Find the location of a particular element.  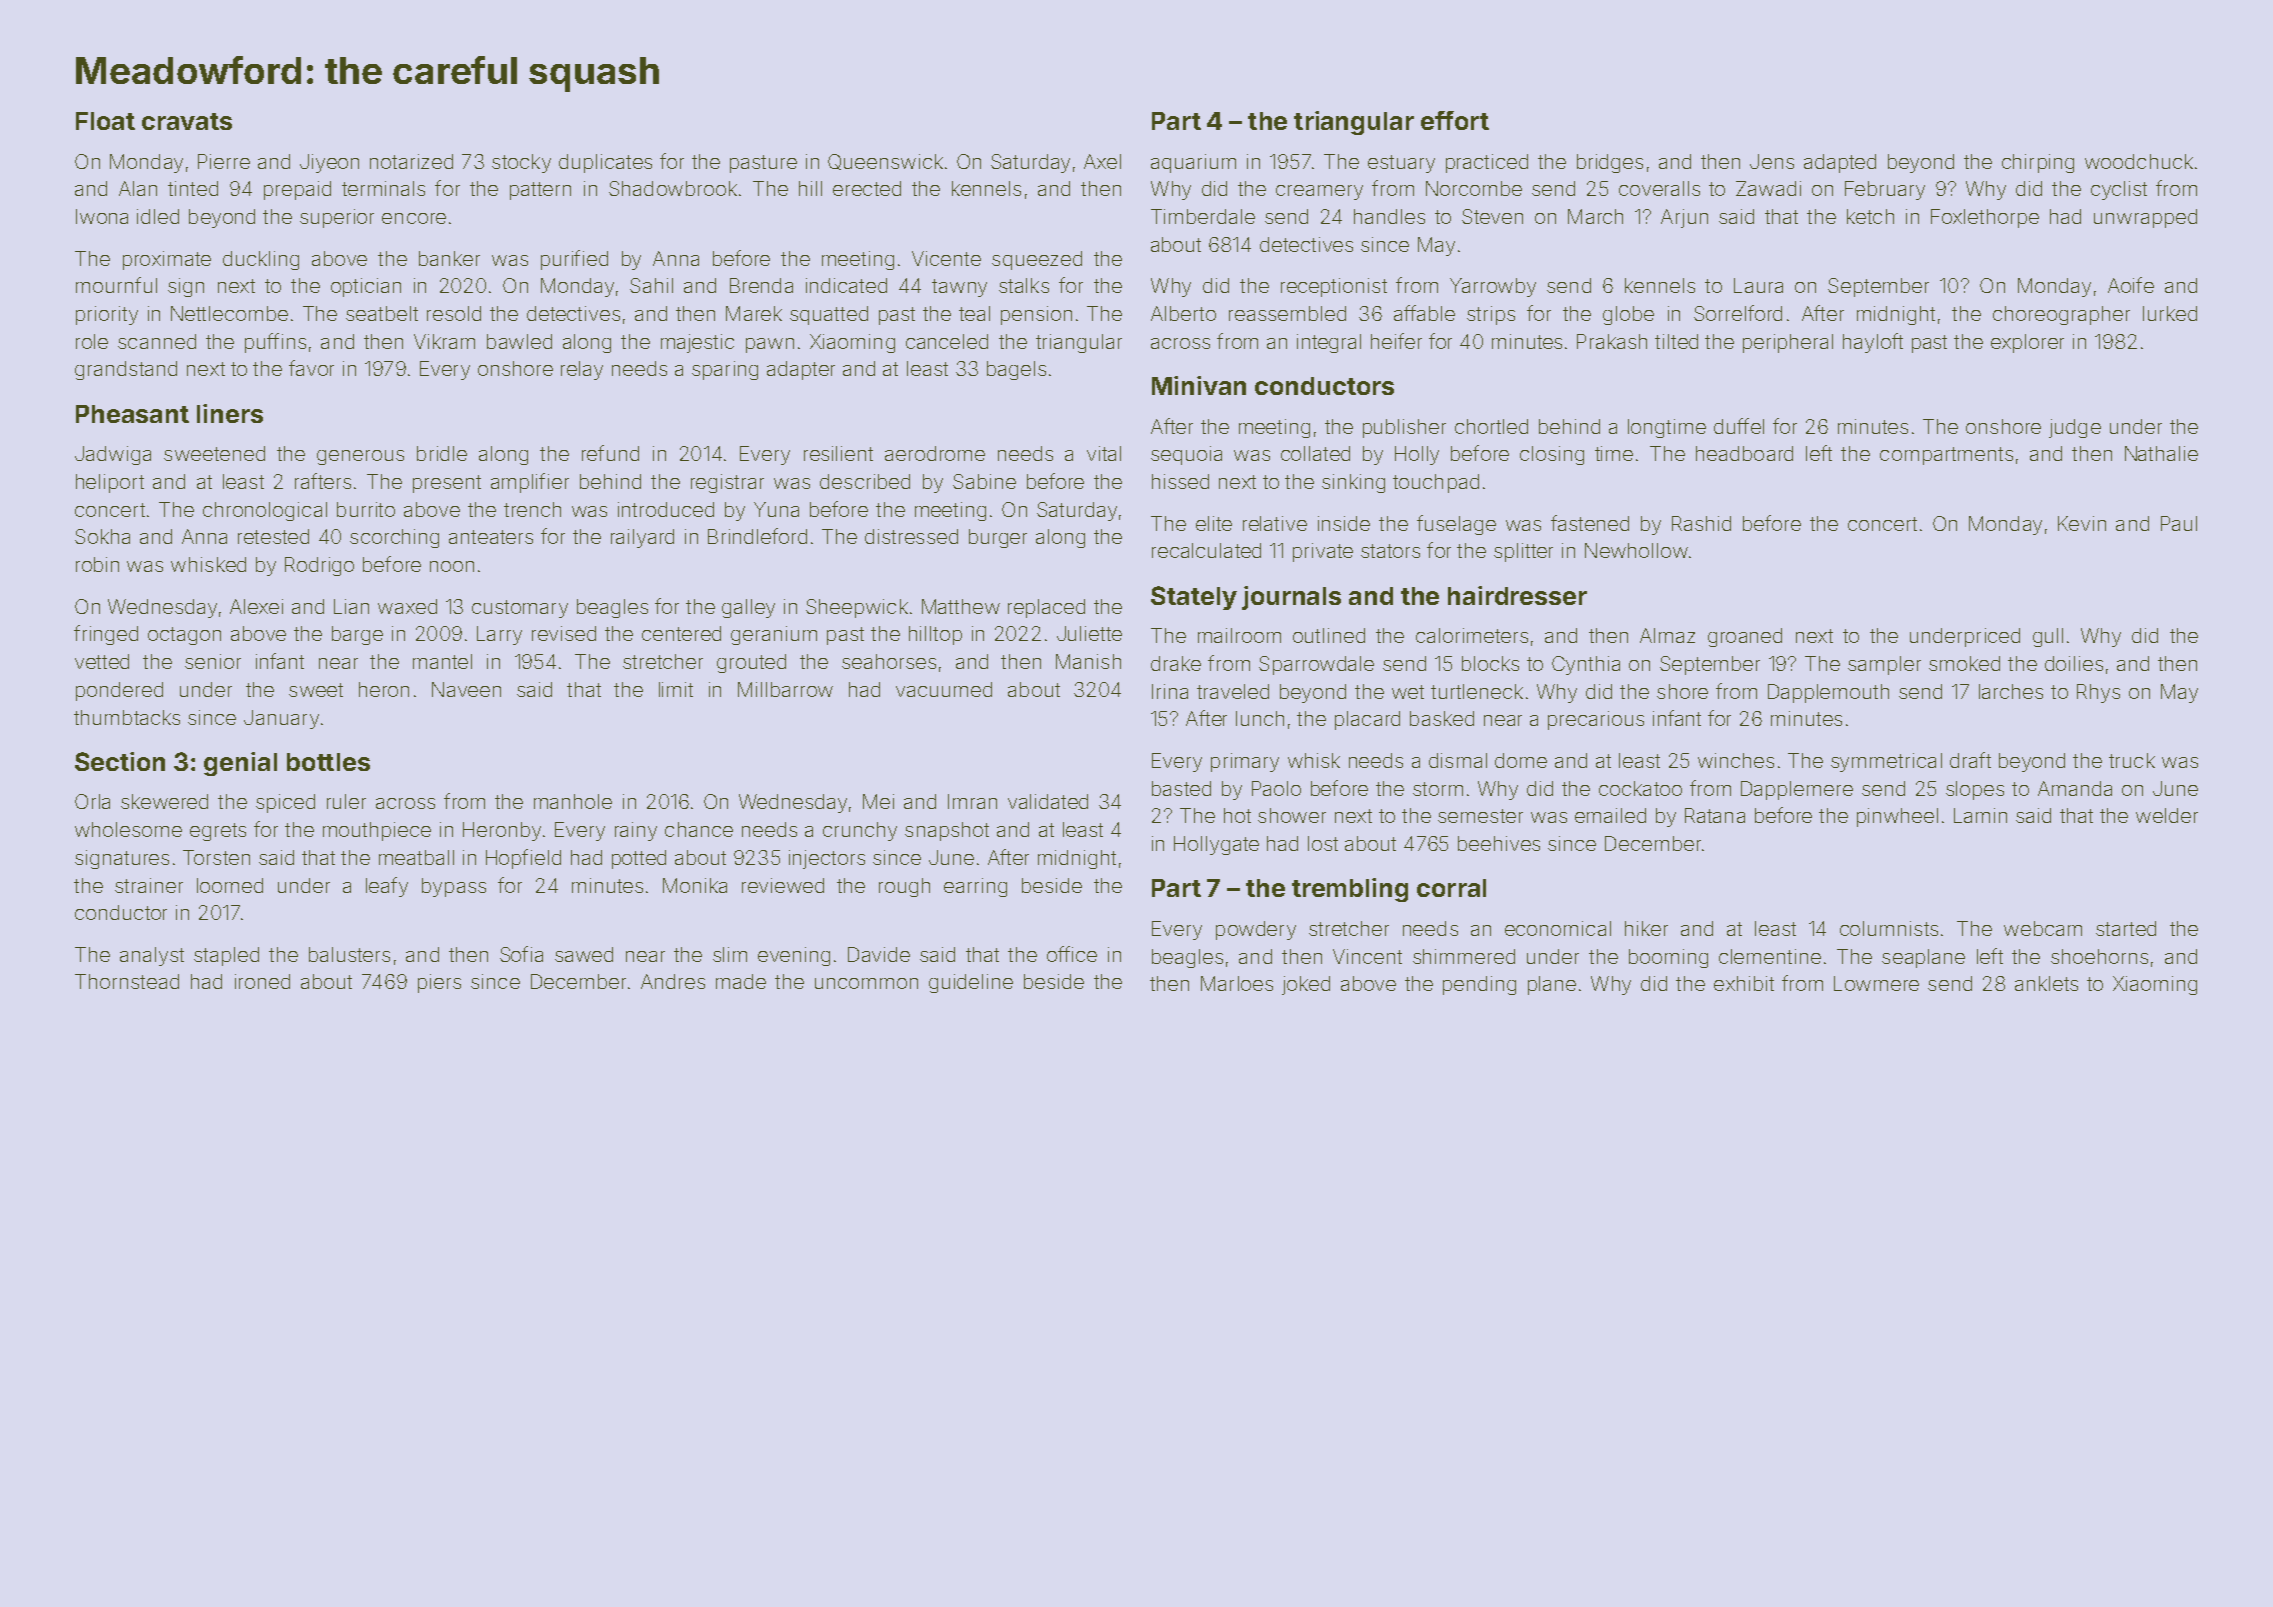

customary is located at coordinates (520, 609).
